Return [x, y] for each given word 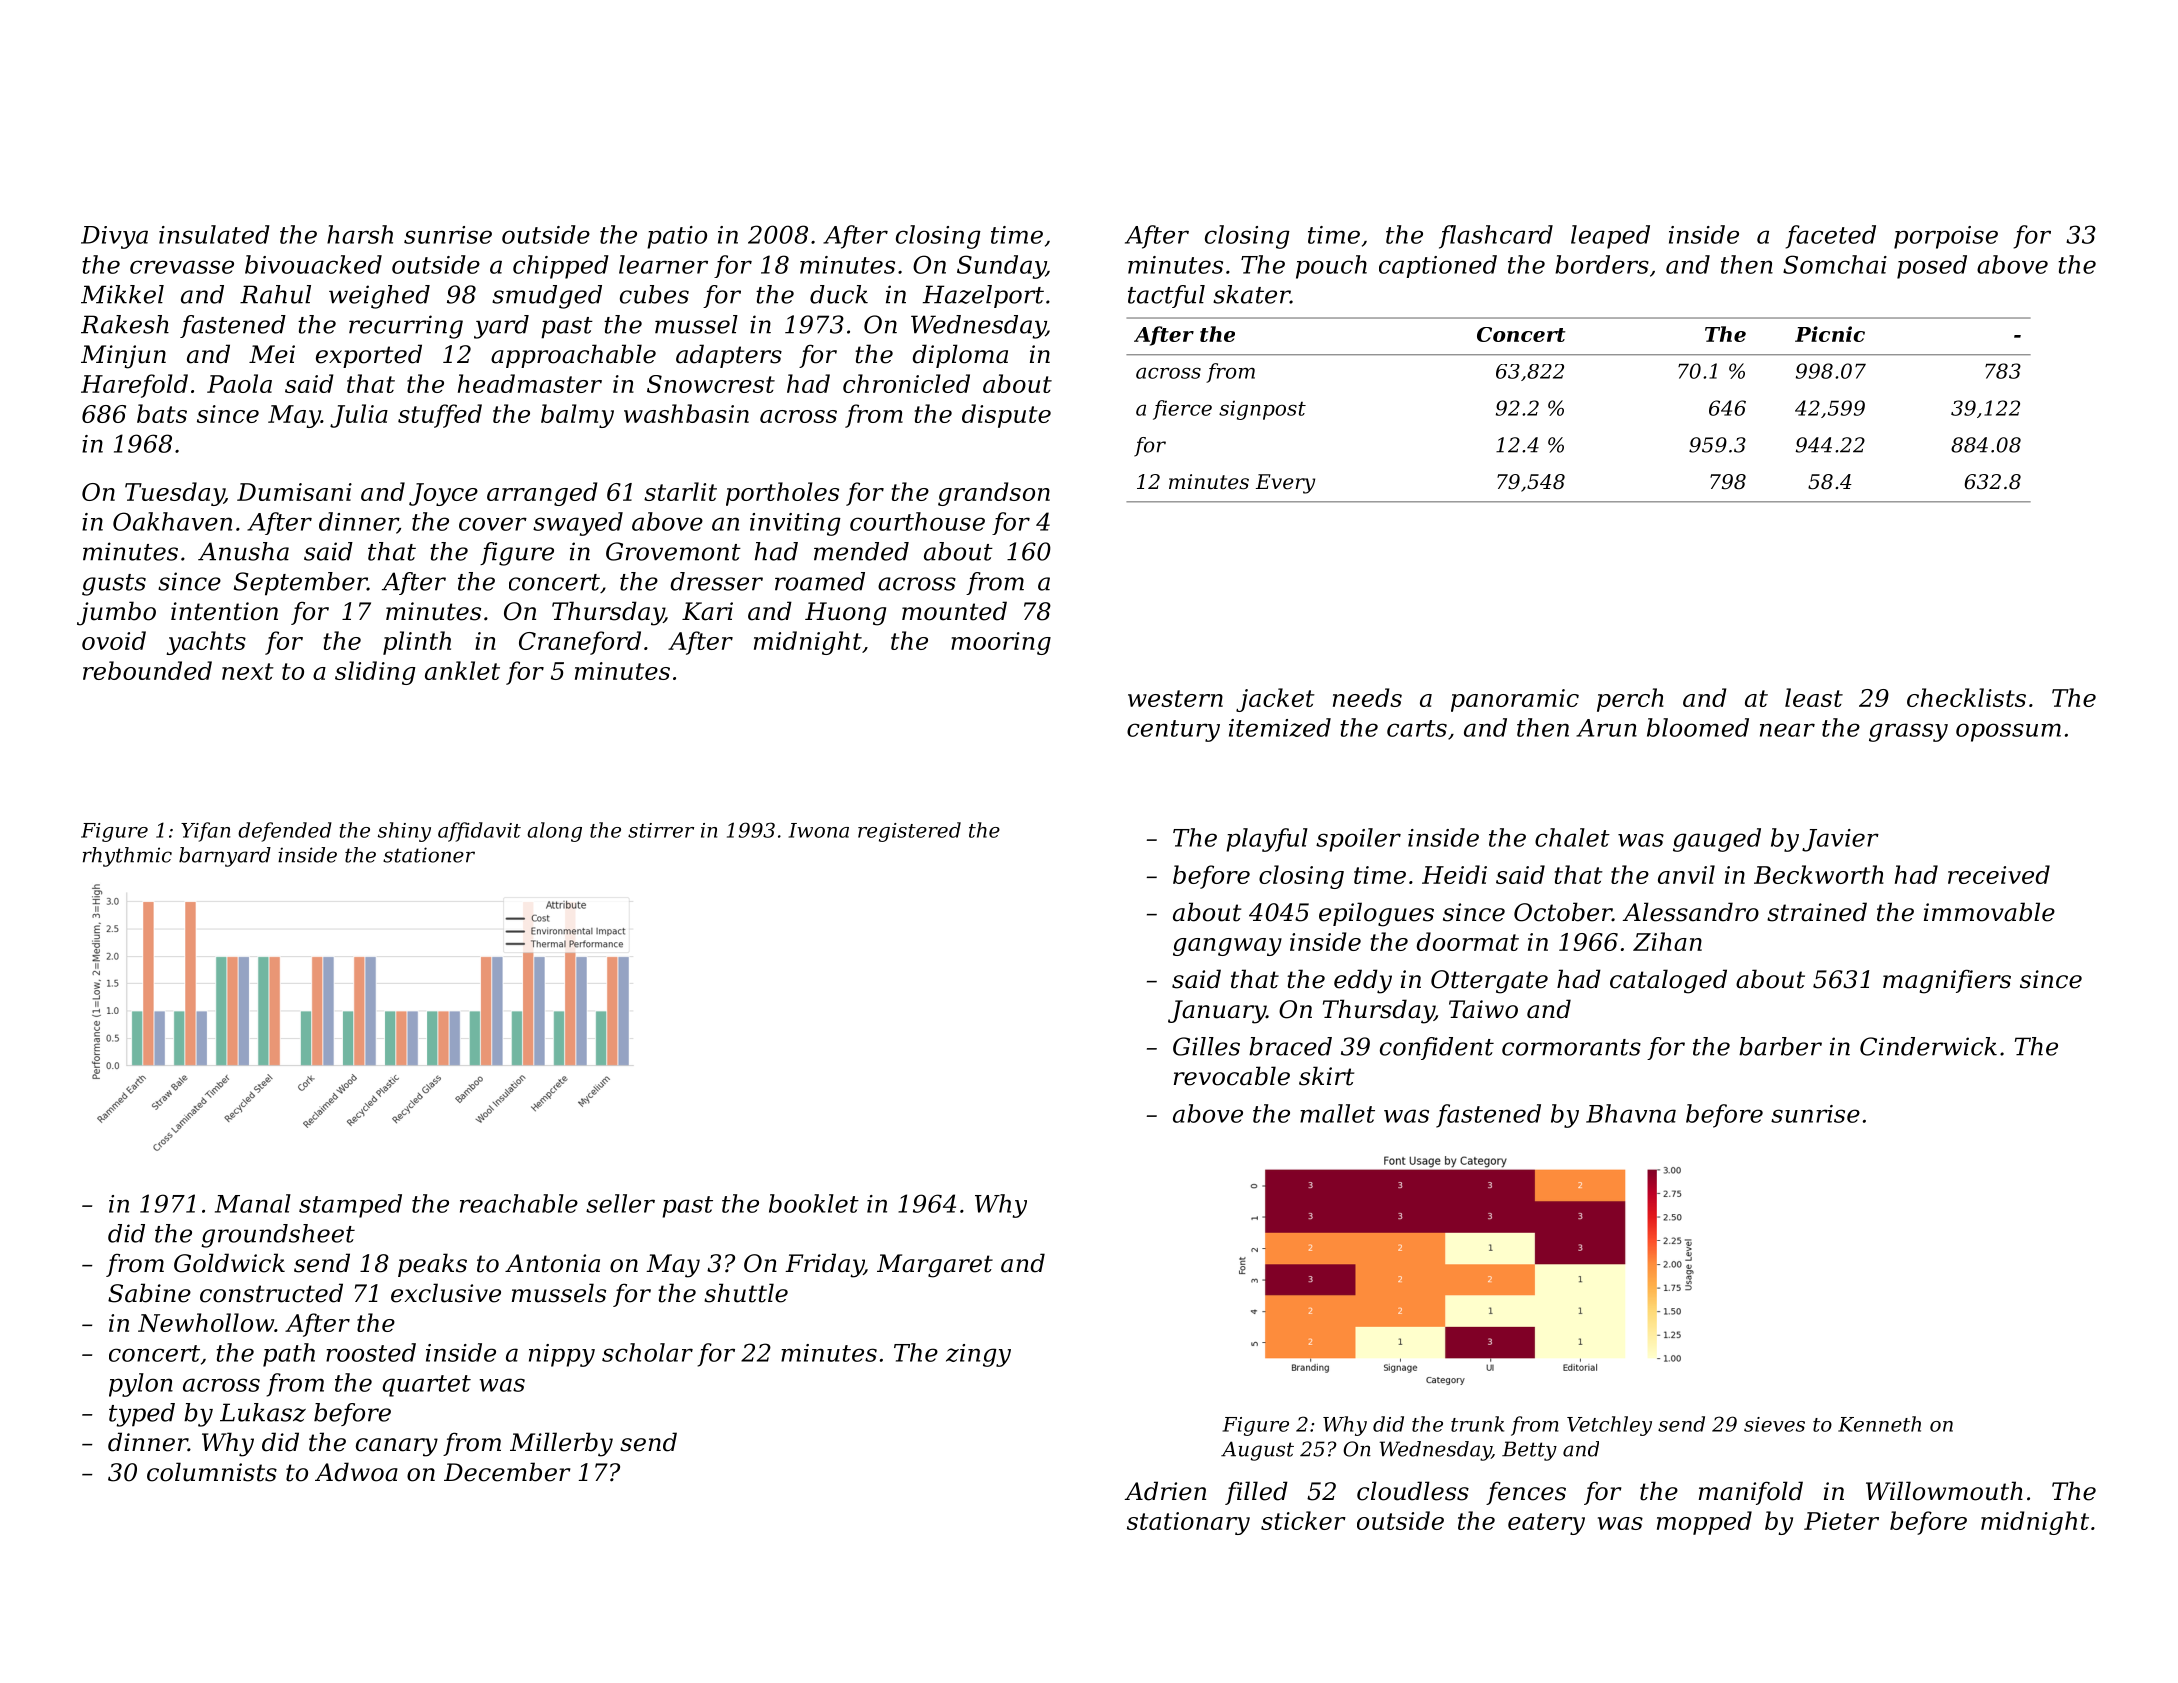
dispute [1006, 416]
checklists [1966, 697]
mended [861, 551]
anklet [462, 670]
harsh [360, 234]
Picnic [1830, 334]
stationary [1188, 1523]
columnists [212, 1472]
